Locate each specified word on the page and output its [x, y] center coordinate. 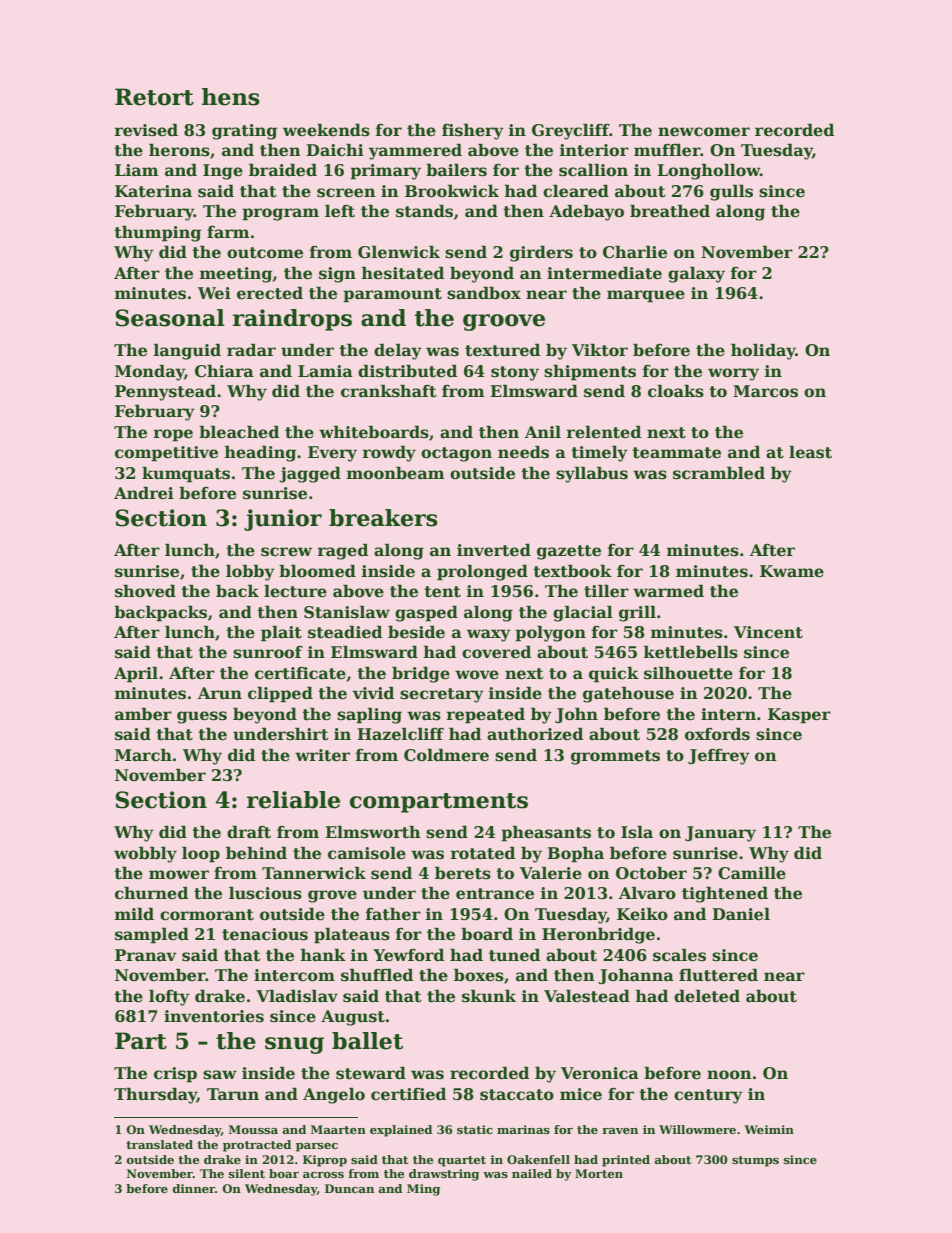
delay [398, 351]
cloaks [676, 391]
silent [247, 1173]
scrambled [719, 473]
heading [260, 453]
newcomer [704, 132]
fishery [473, 131]
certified [408, 1094]
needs [523, 452]
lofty [169, 997]
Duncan [349, 1188]
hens [231, 97]
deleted [707, 996]
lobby [250, 572]
